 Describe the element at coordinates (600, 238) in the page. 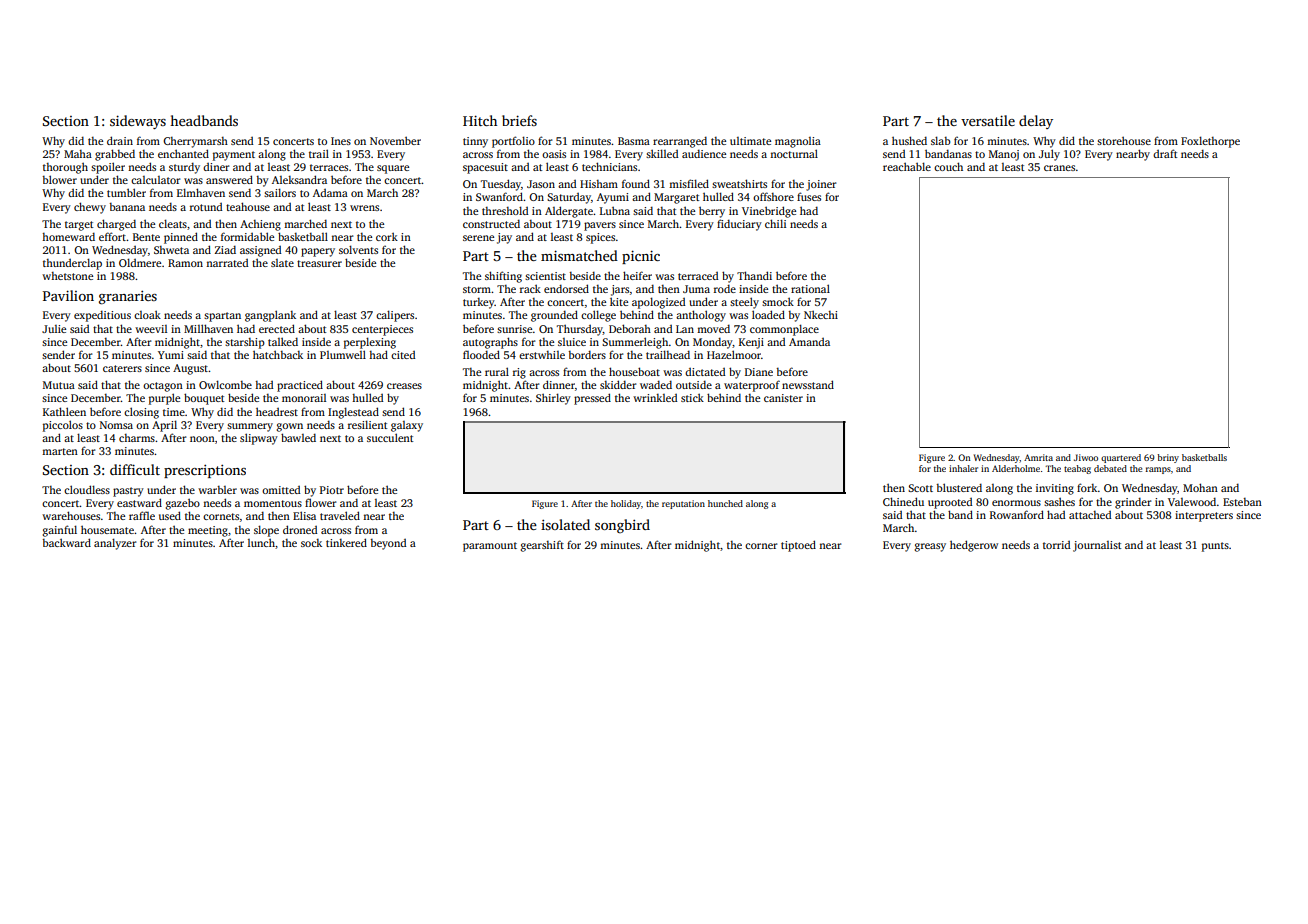

I see `spices` at that location.
